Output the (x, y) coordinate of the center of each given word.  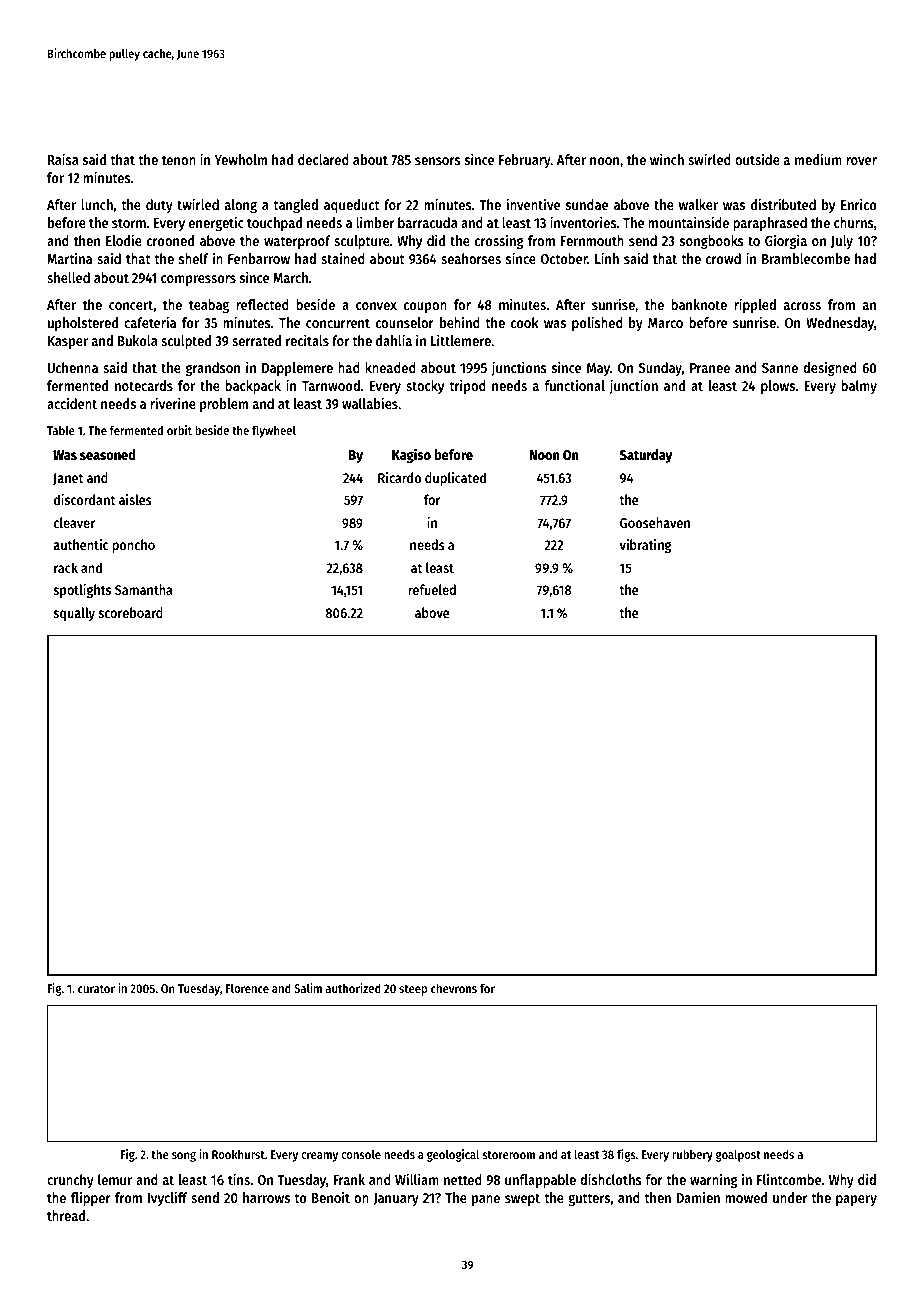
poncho (133, 546)
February (525, 161)
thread (66, 1215)
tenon (179, 160)
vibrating (645, 546)
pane (486, 1200)
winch (667, 159)
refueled (432, 589)
